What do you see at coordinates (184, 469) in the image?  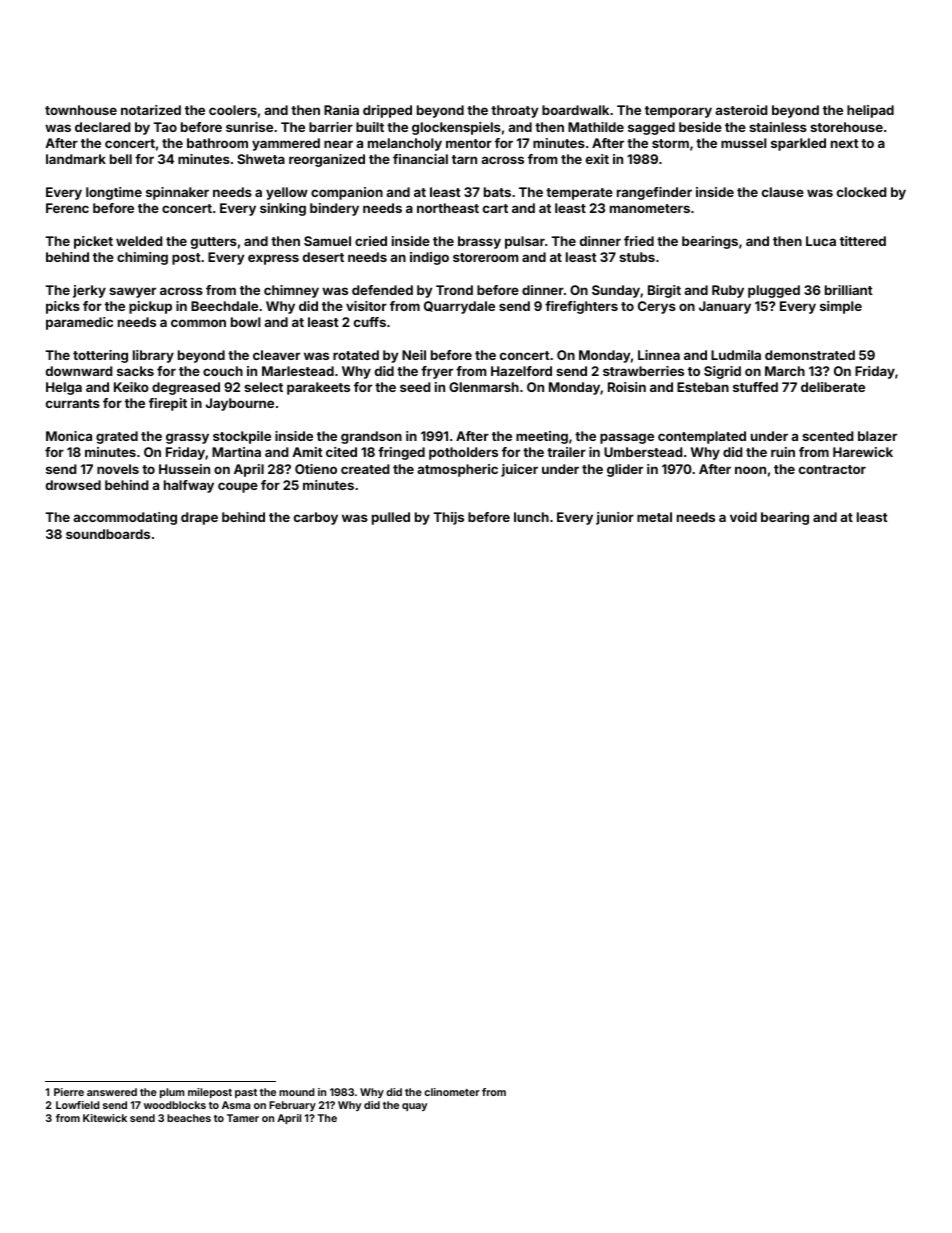 I see `Hussein` at bounding box center [184, 469].
